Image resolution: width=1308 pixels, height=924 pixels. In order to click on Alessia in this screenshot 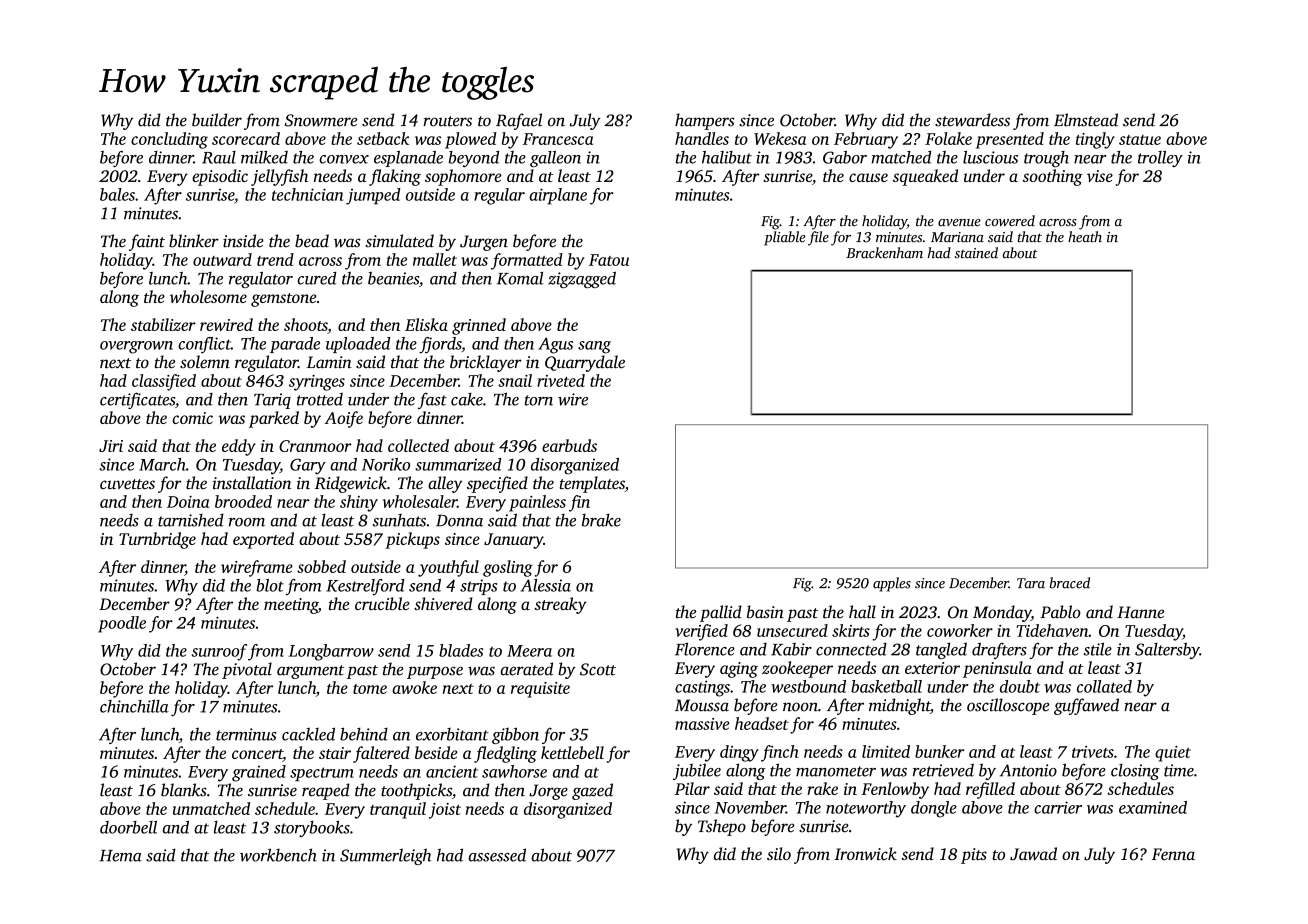, I will do `click(546, 585)`.
